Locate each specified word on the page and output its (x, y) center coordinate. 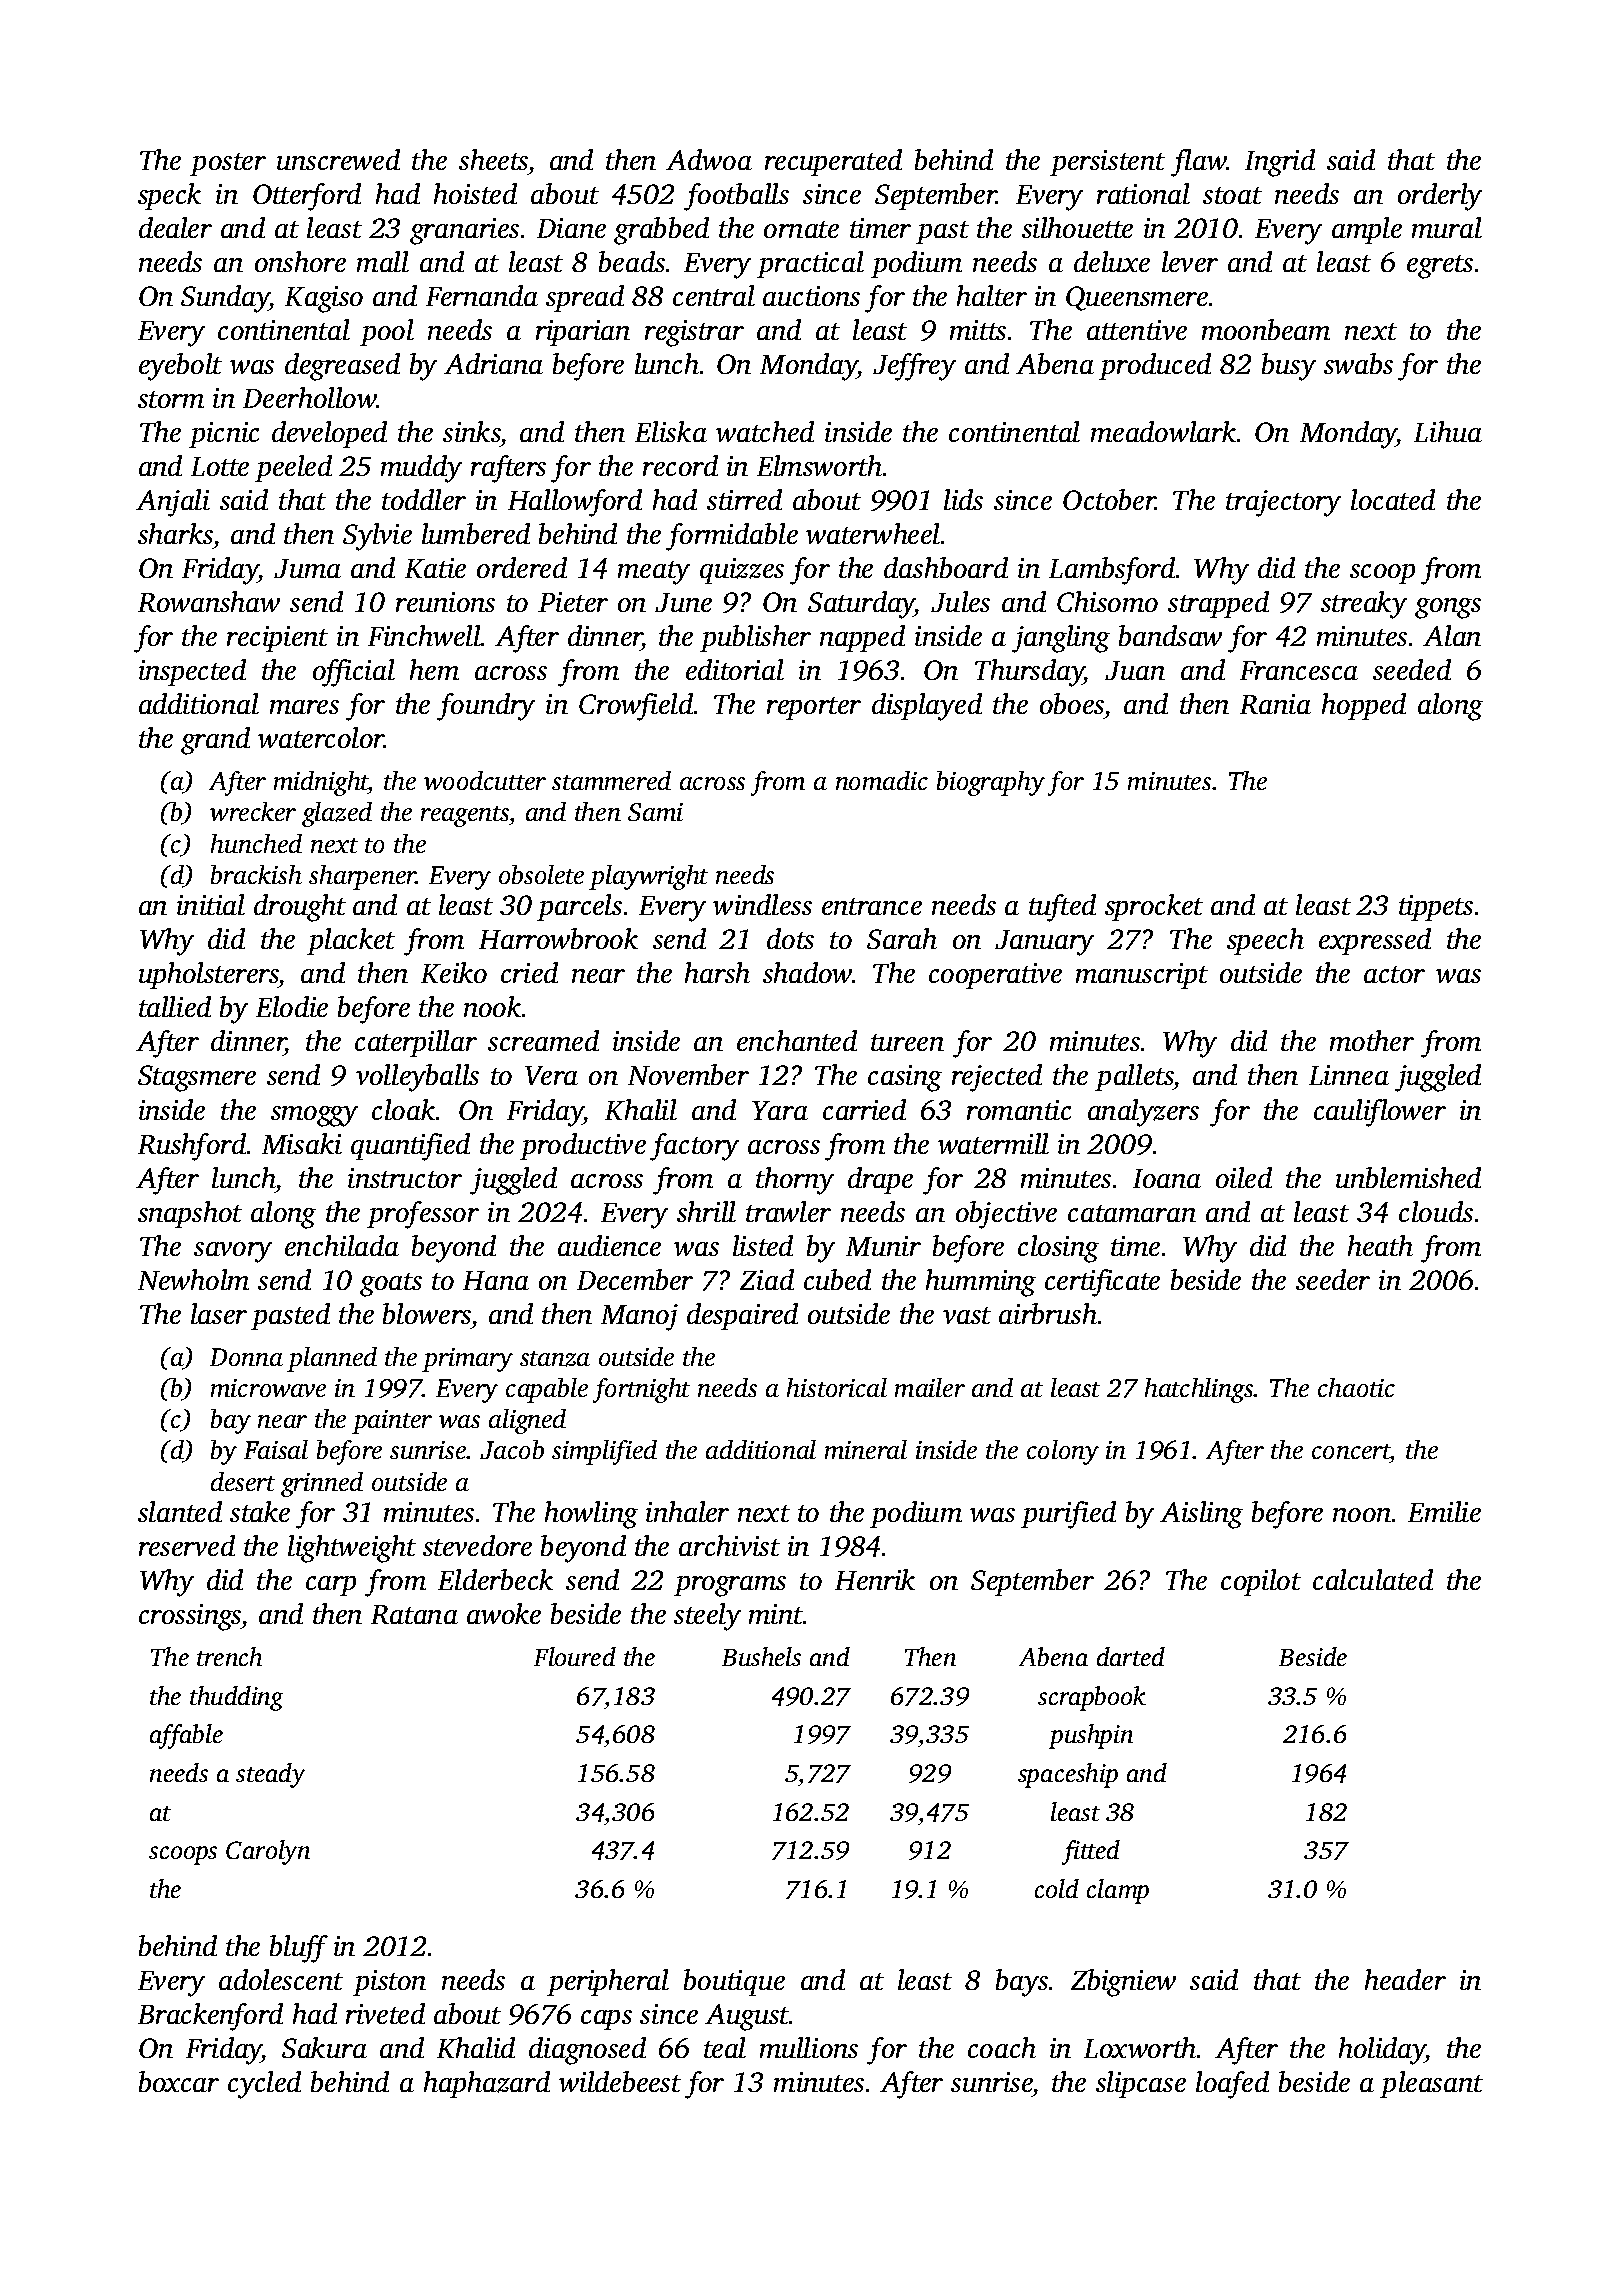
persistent (1107, 163)
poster (228, 164)
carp (331, 1586)
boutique (734, 1982)
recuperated (833, 162)
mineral (866, 1449)
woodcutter (485, 780)
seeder (1333, 1279)
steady (270, 1775)
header (1405, 1979)
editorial (735, 669)
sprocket (1154, 907)
